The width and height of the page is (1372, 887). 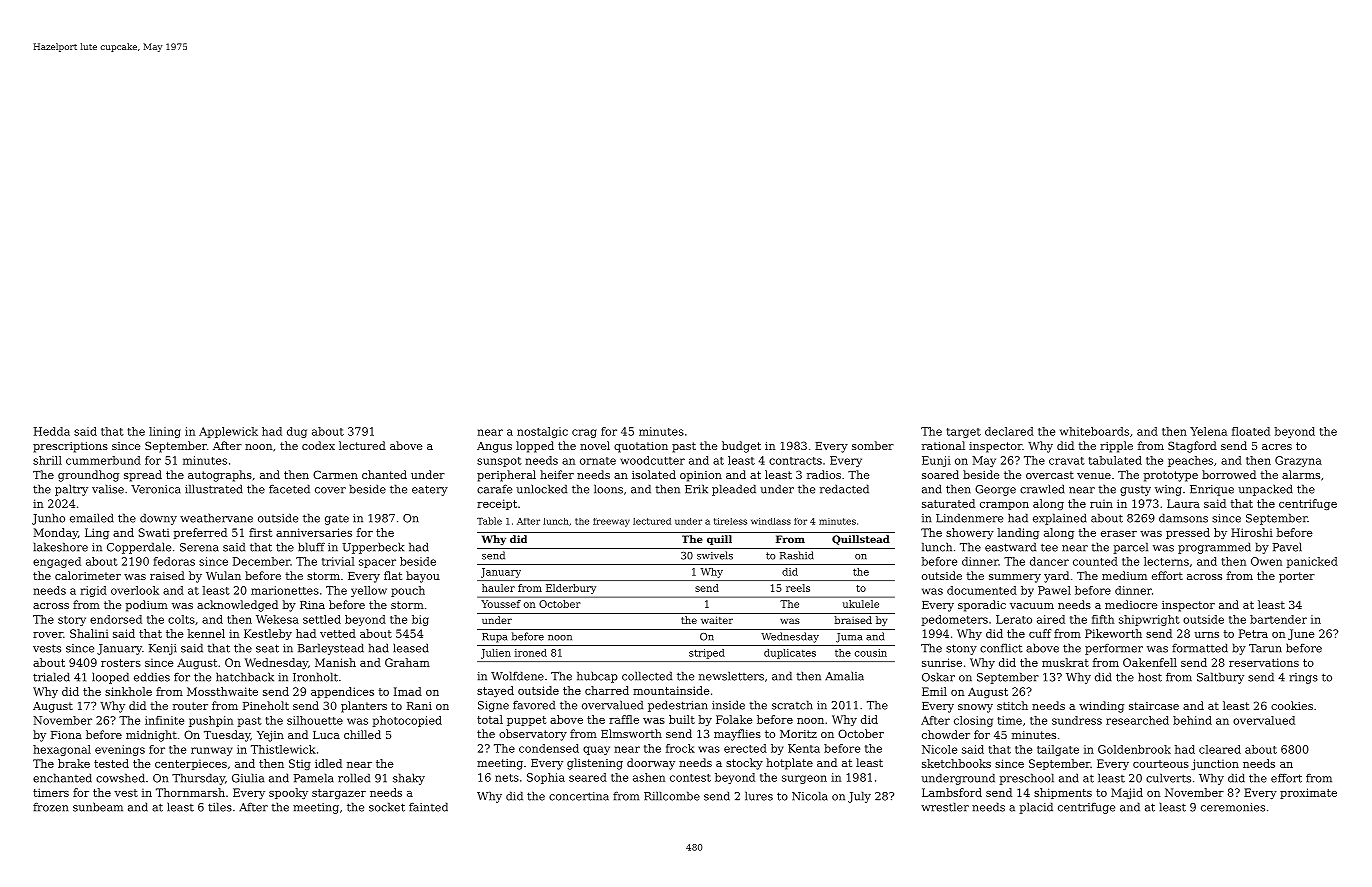 What do you see at coordinates (494, 638) in the page?
I see `Rupa` at bounding box center [494, 638].
